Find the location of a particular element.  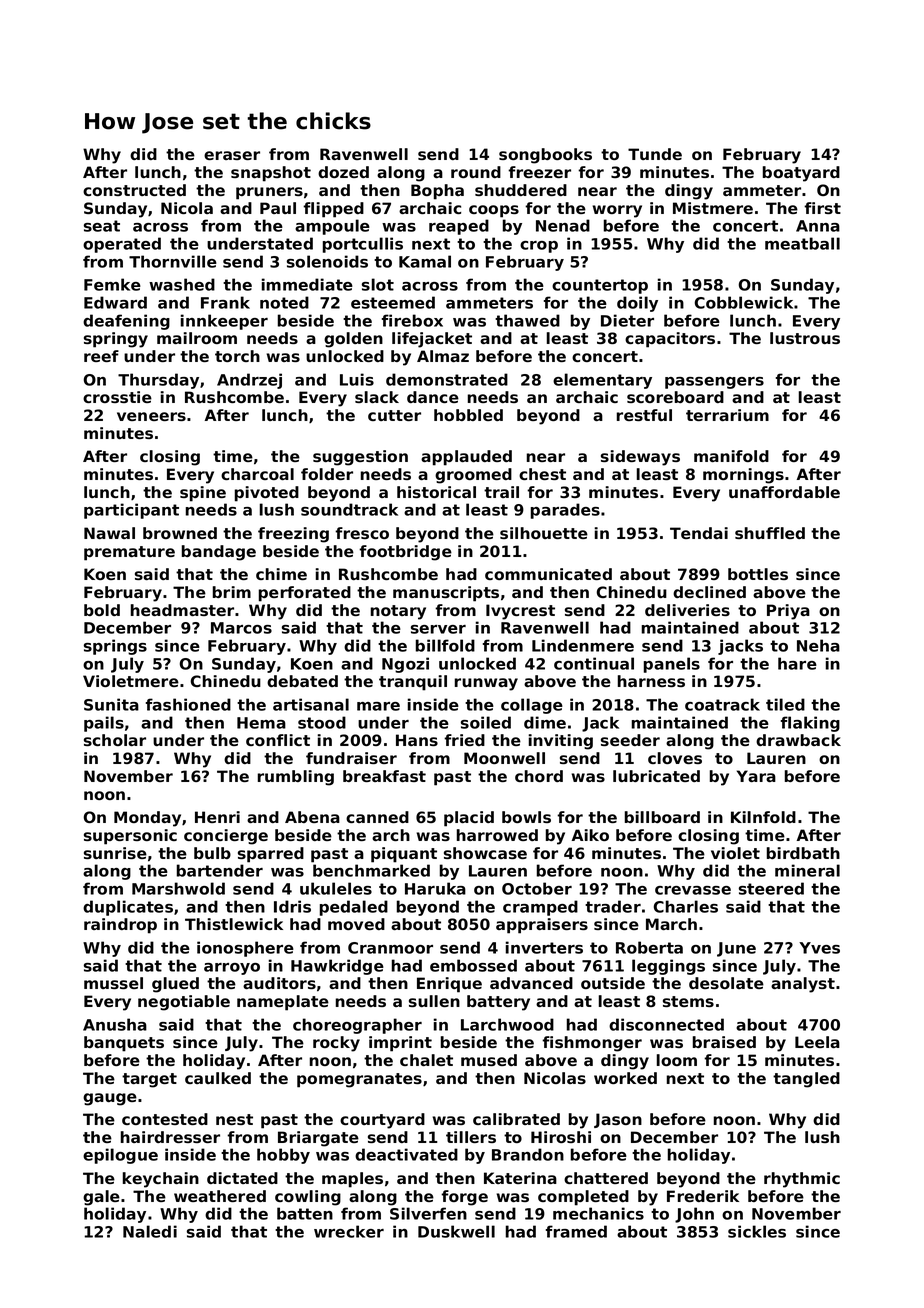

communicated is located at coordinates (548, 574).
